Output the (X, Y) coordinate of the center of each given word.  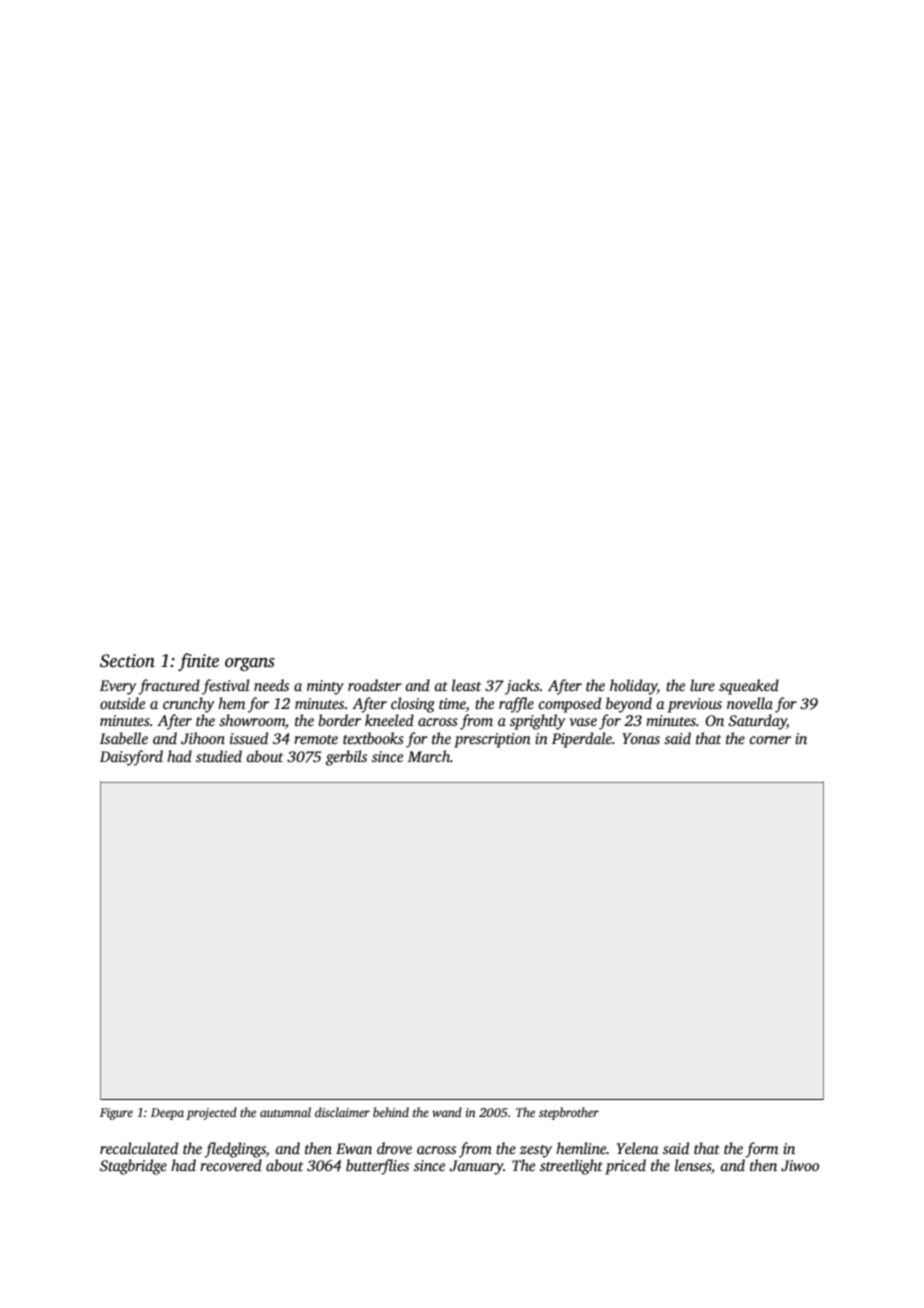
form (761, 1150)
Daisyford (131, 758)
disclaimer (342, 1112)
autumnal (285, 1112)
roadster (375, 685)
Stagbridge (133, 1167)
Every (118, 687)
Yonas (641, 738)
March (429, 756)
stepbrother (569, 1113)
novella (750, 703)
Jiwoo (800, 1166)
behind (391, 1112)
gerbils (346, 758)
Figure (116, 1114)
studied (219, 756)
